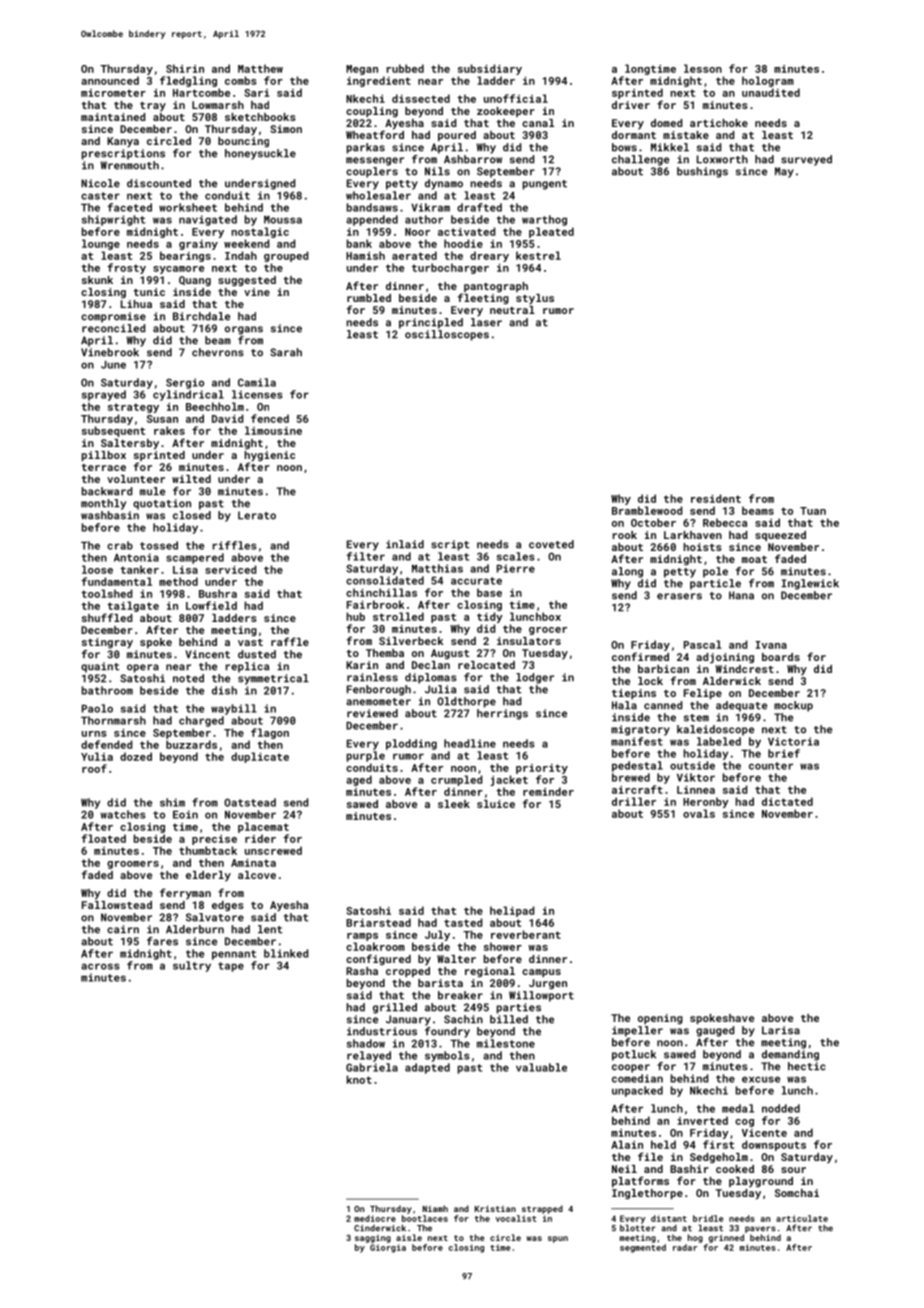  Describe the element at coordinates (375, 1218) in the document. I see `mediocre` at that location.
